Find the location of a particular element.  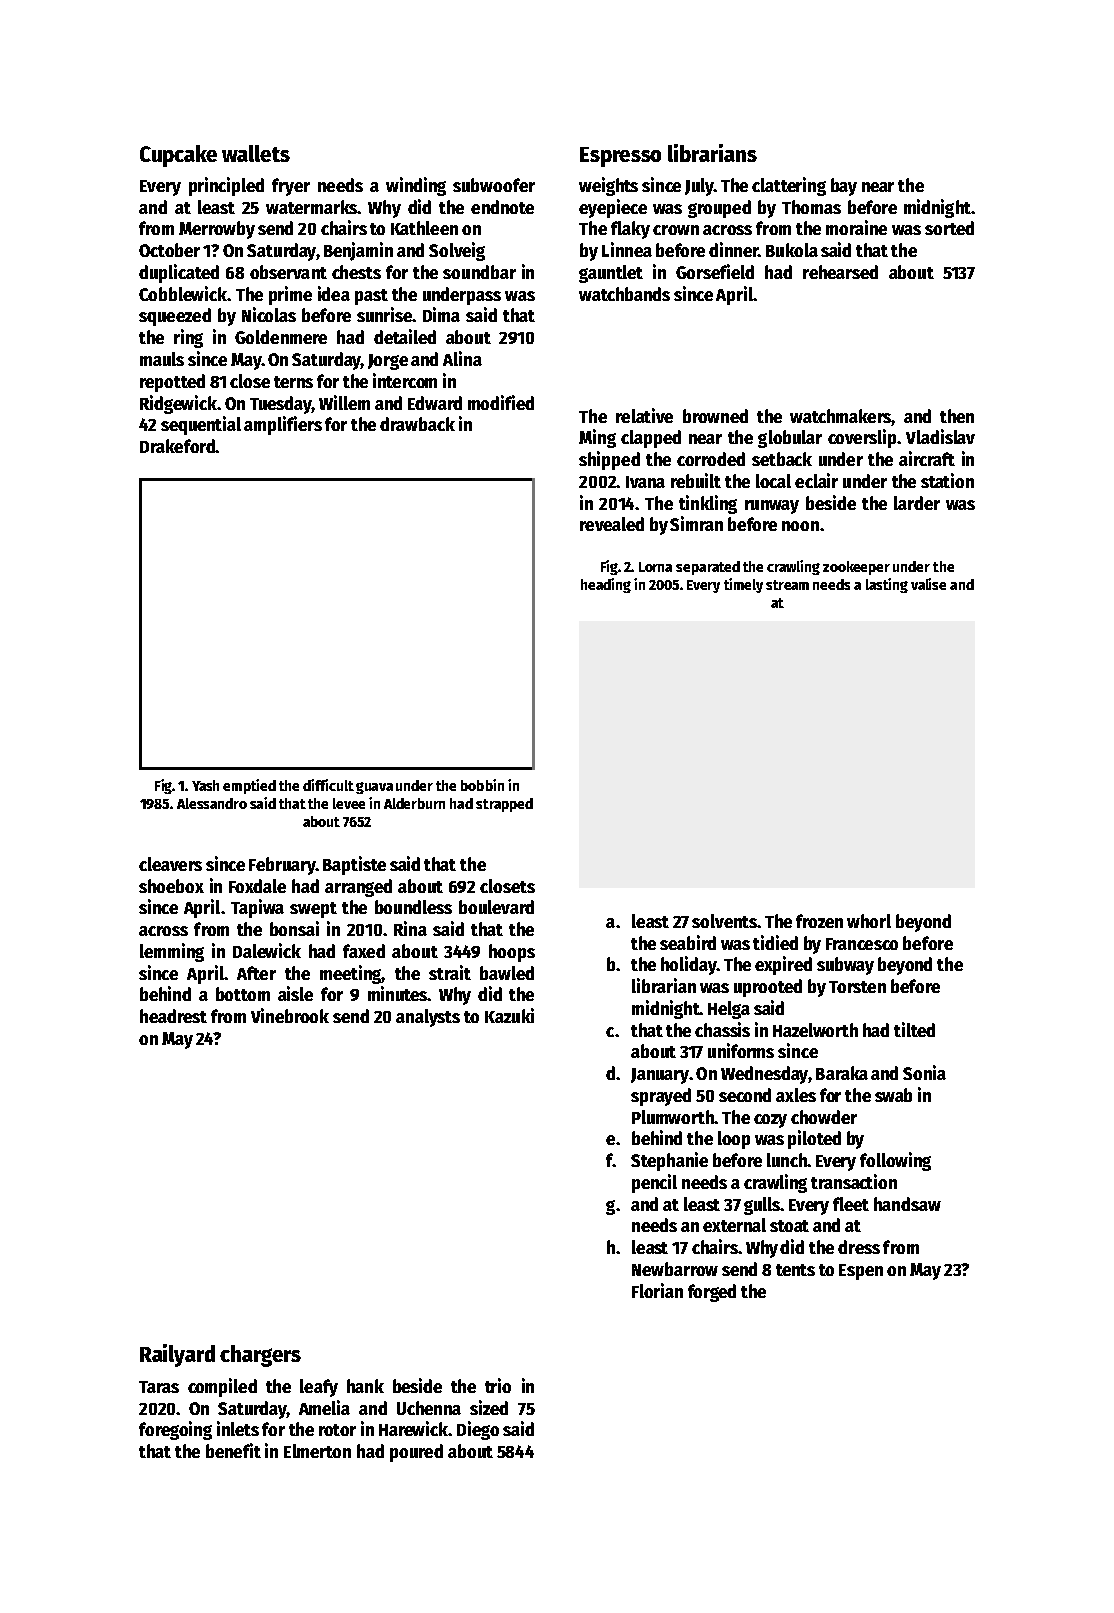

moraine is located at coordinates (856, 227).
